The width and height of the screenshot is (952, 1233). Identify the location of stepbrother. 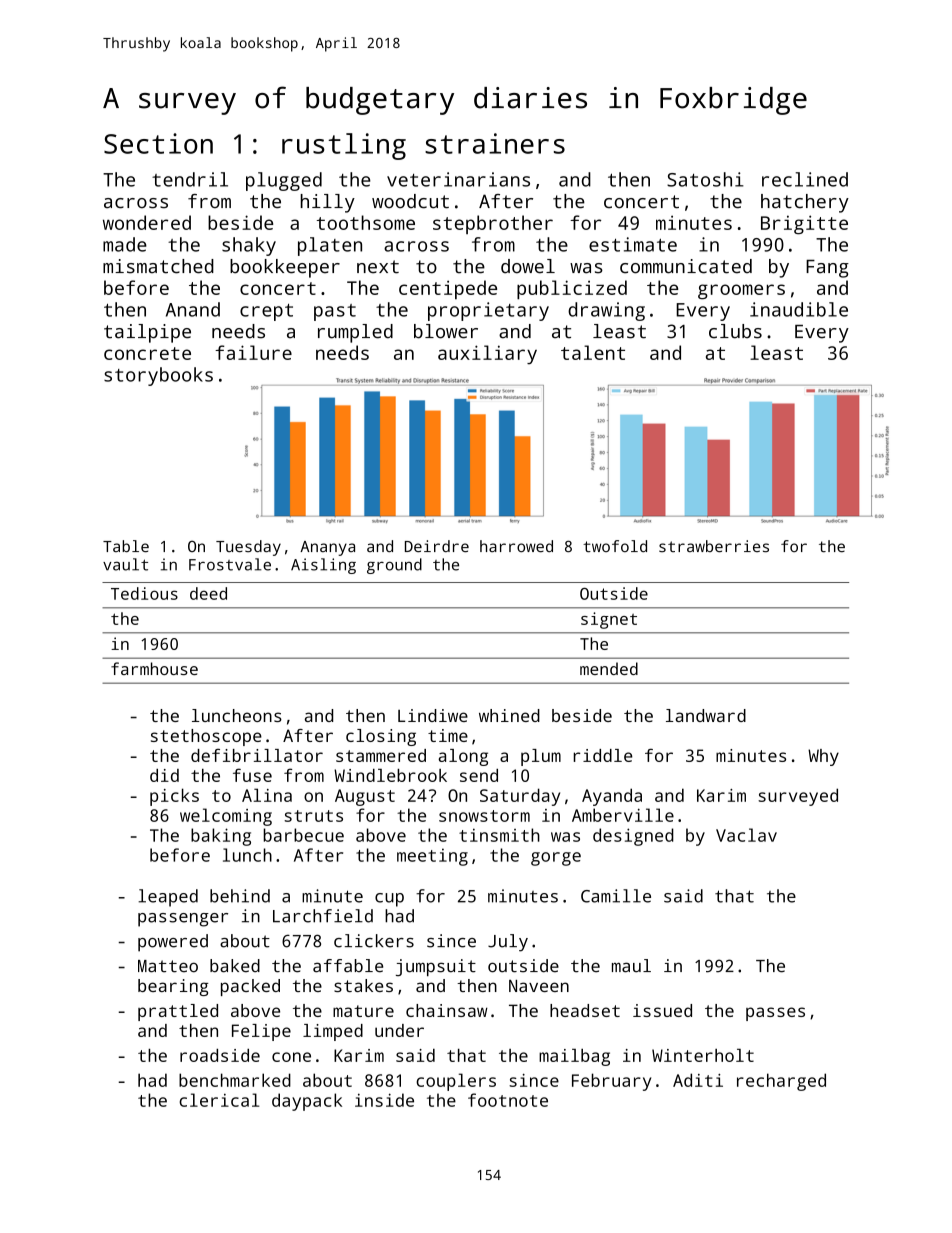
(493, 224).
